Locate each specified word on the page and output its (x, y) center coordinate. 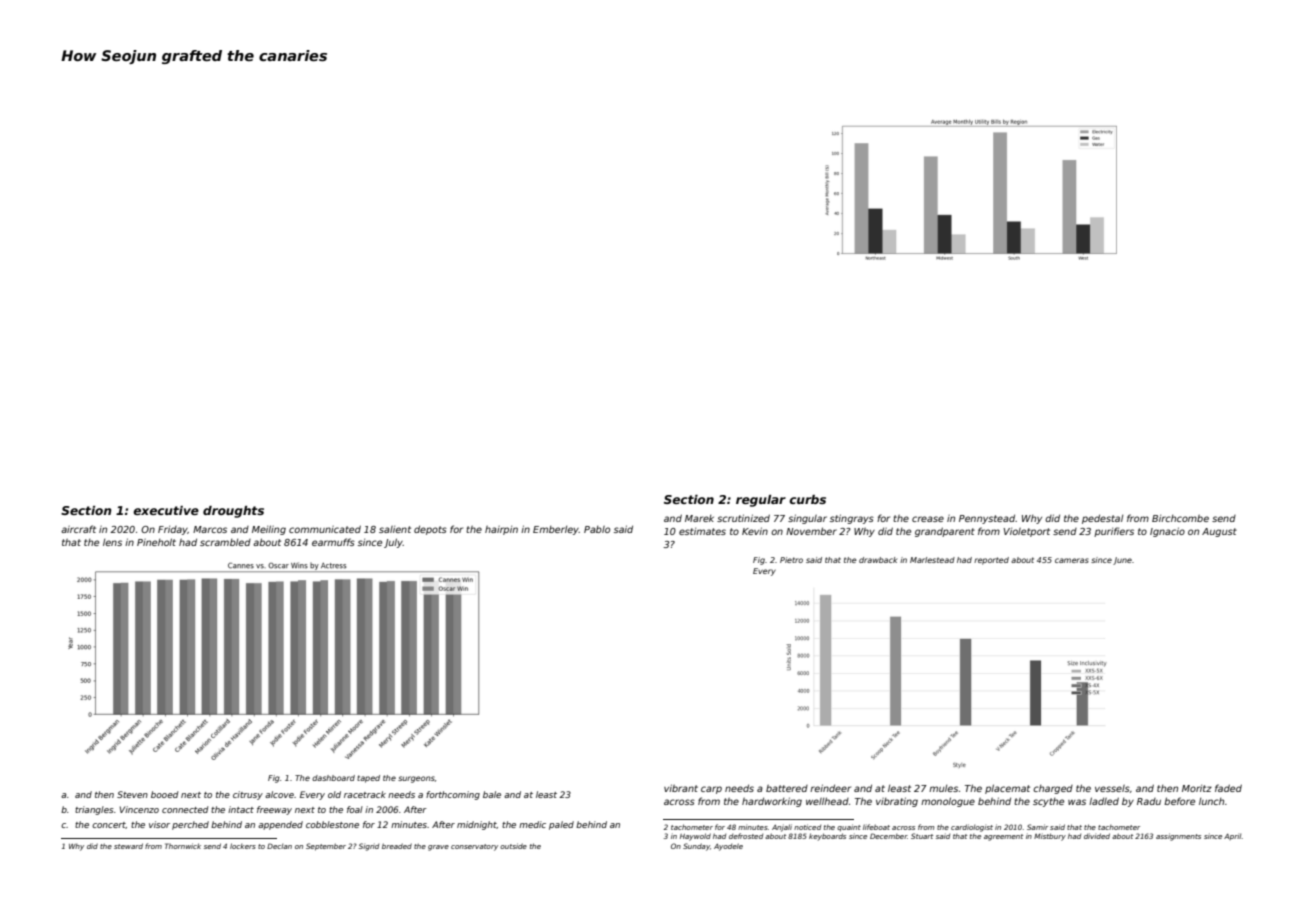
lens (112, 542)
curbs (807, 499)
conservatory (474, 847)
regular (761, 501)
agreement (1003, 837)
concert (109, 825)
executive (166, 510)
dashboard (333, 778)
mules (943, 788)
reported (991, 561)
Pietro (791, 560)
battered (787, 788)
